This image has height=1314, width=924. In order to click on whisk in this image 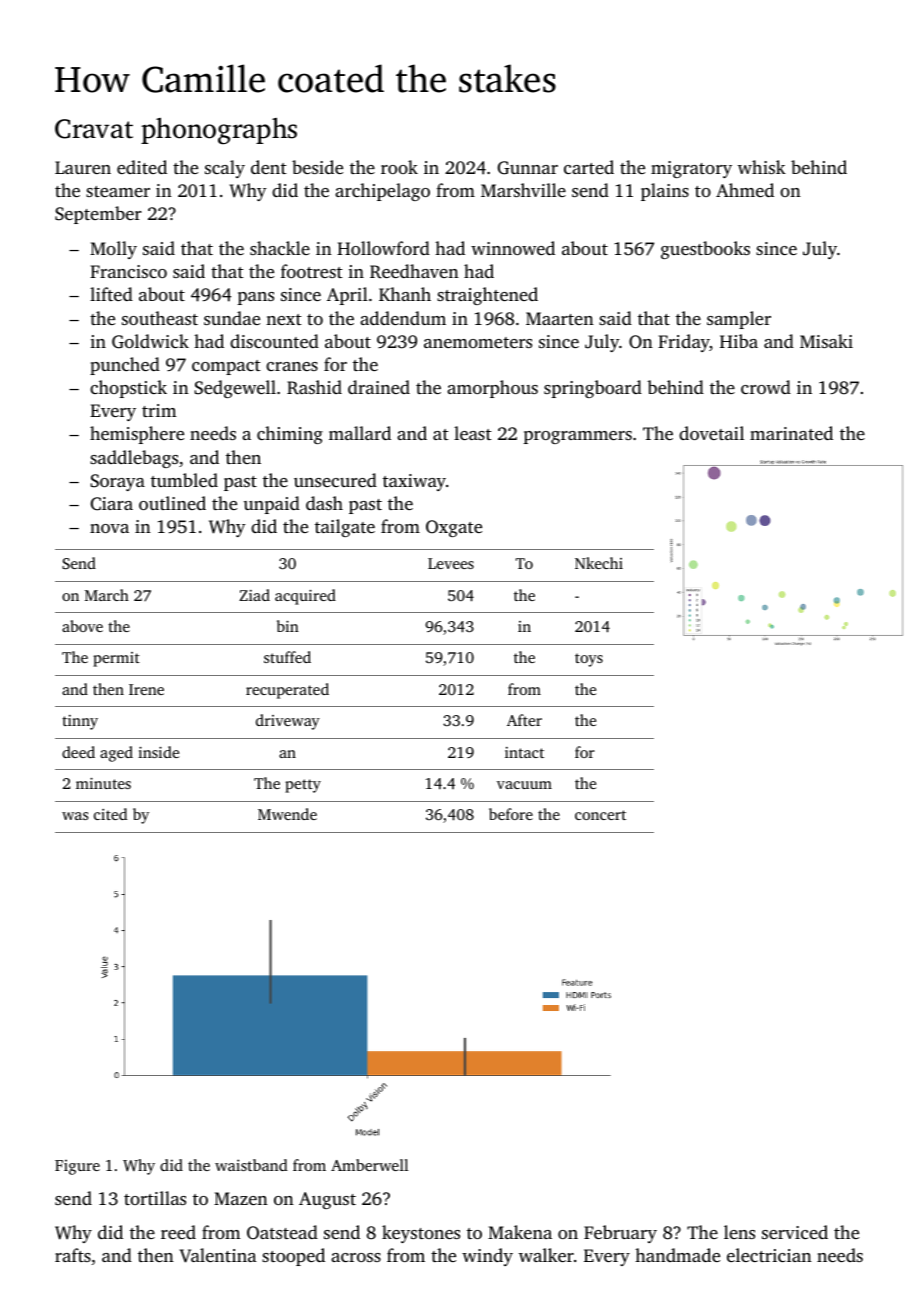, I will do `click(762, 167)`.
